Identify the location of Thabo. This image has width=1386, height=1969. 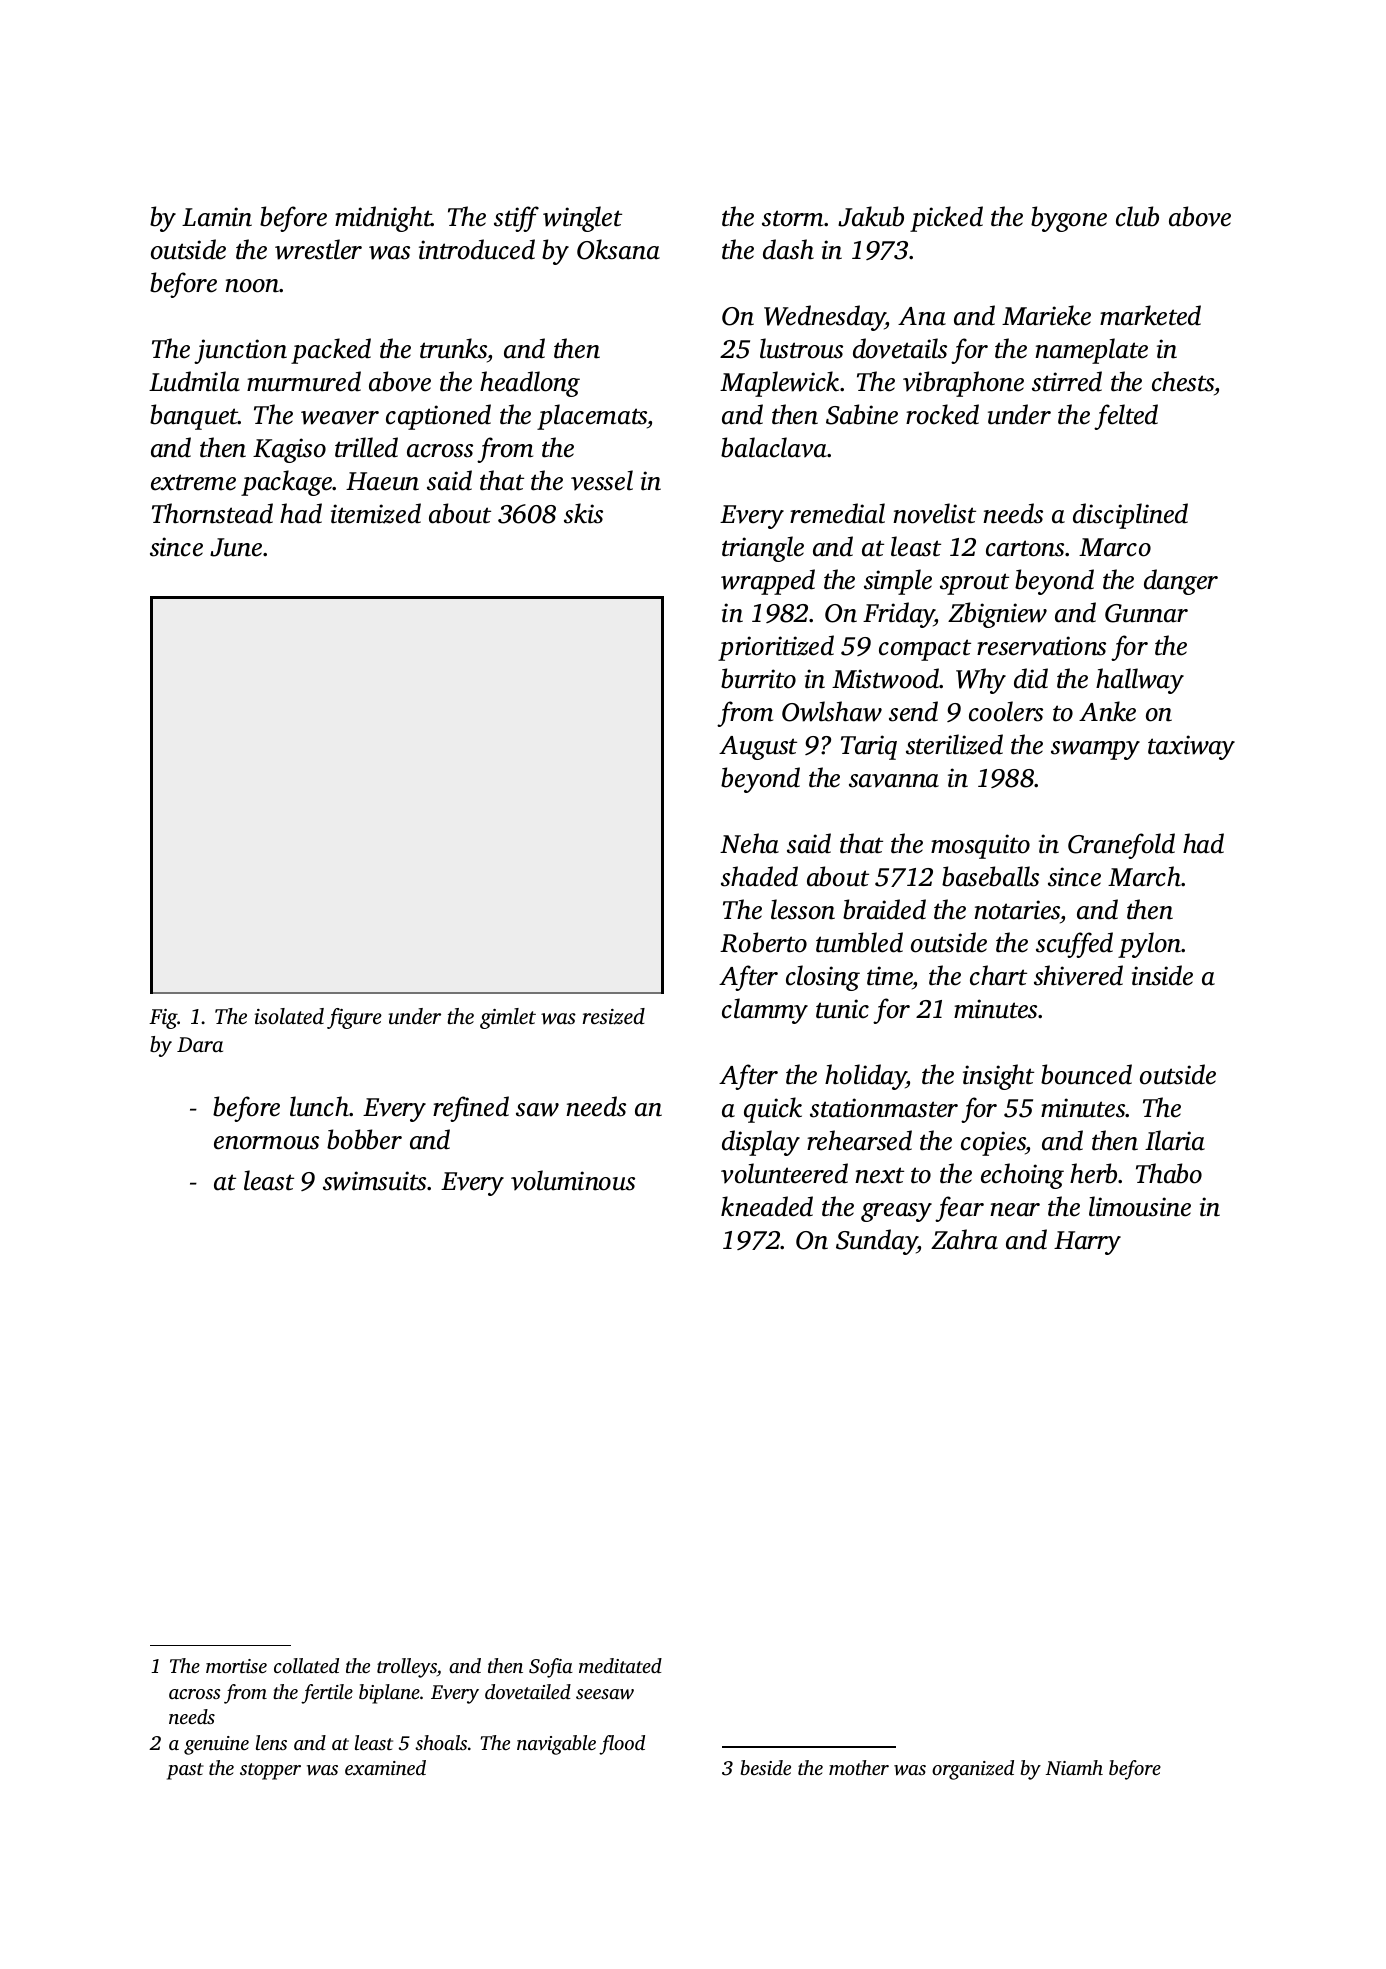
(1169, 1173).
